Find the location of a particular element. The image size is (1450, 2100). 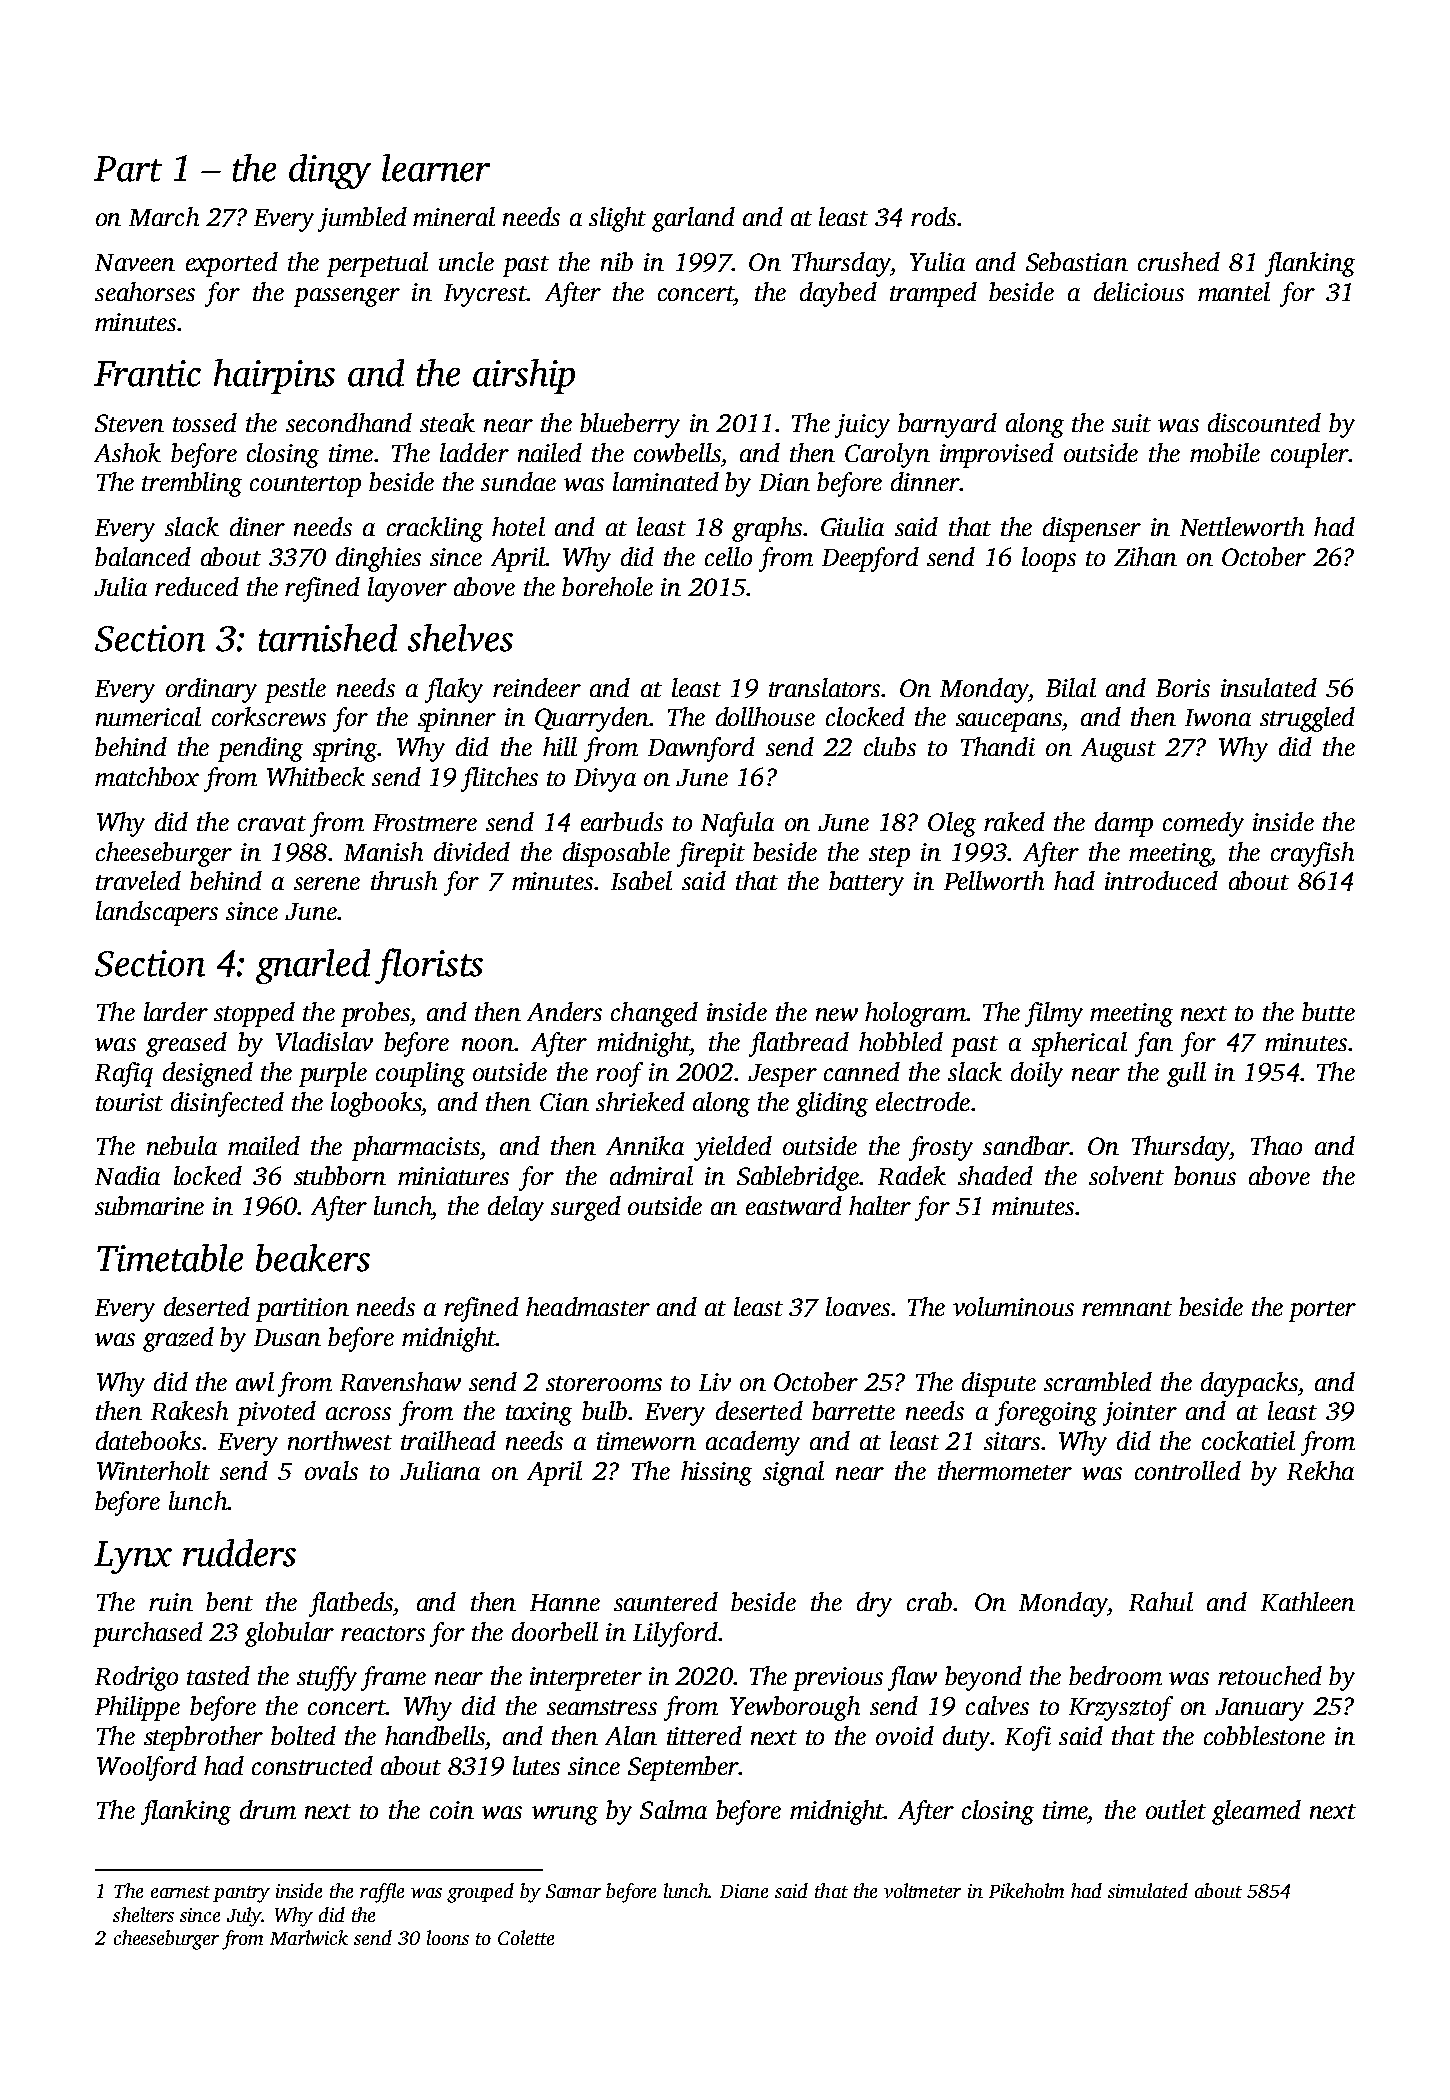

introduced is located at coordinates (1161, 880).
